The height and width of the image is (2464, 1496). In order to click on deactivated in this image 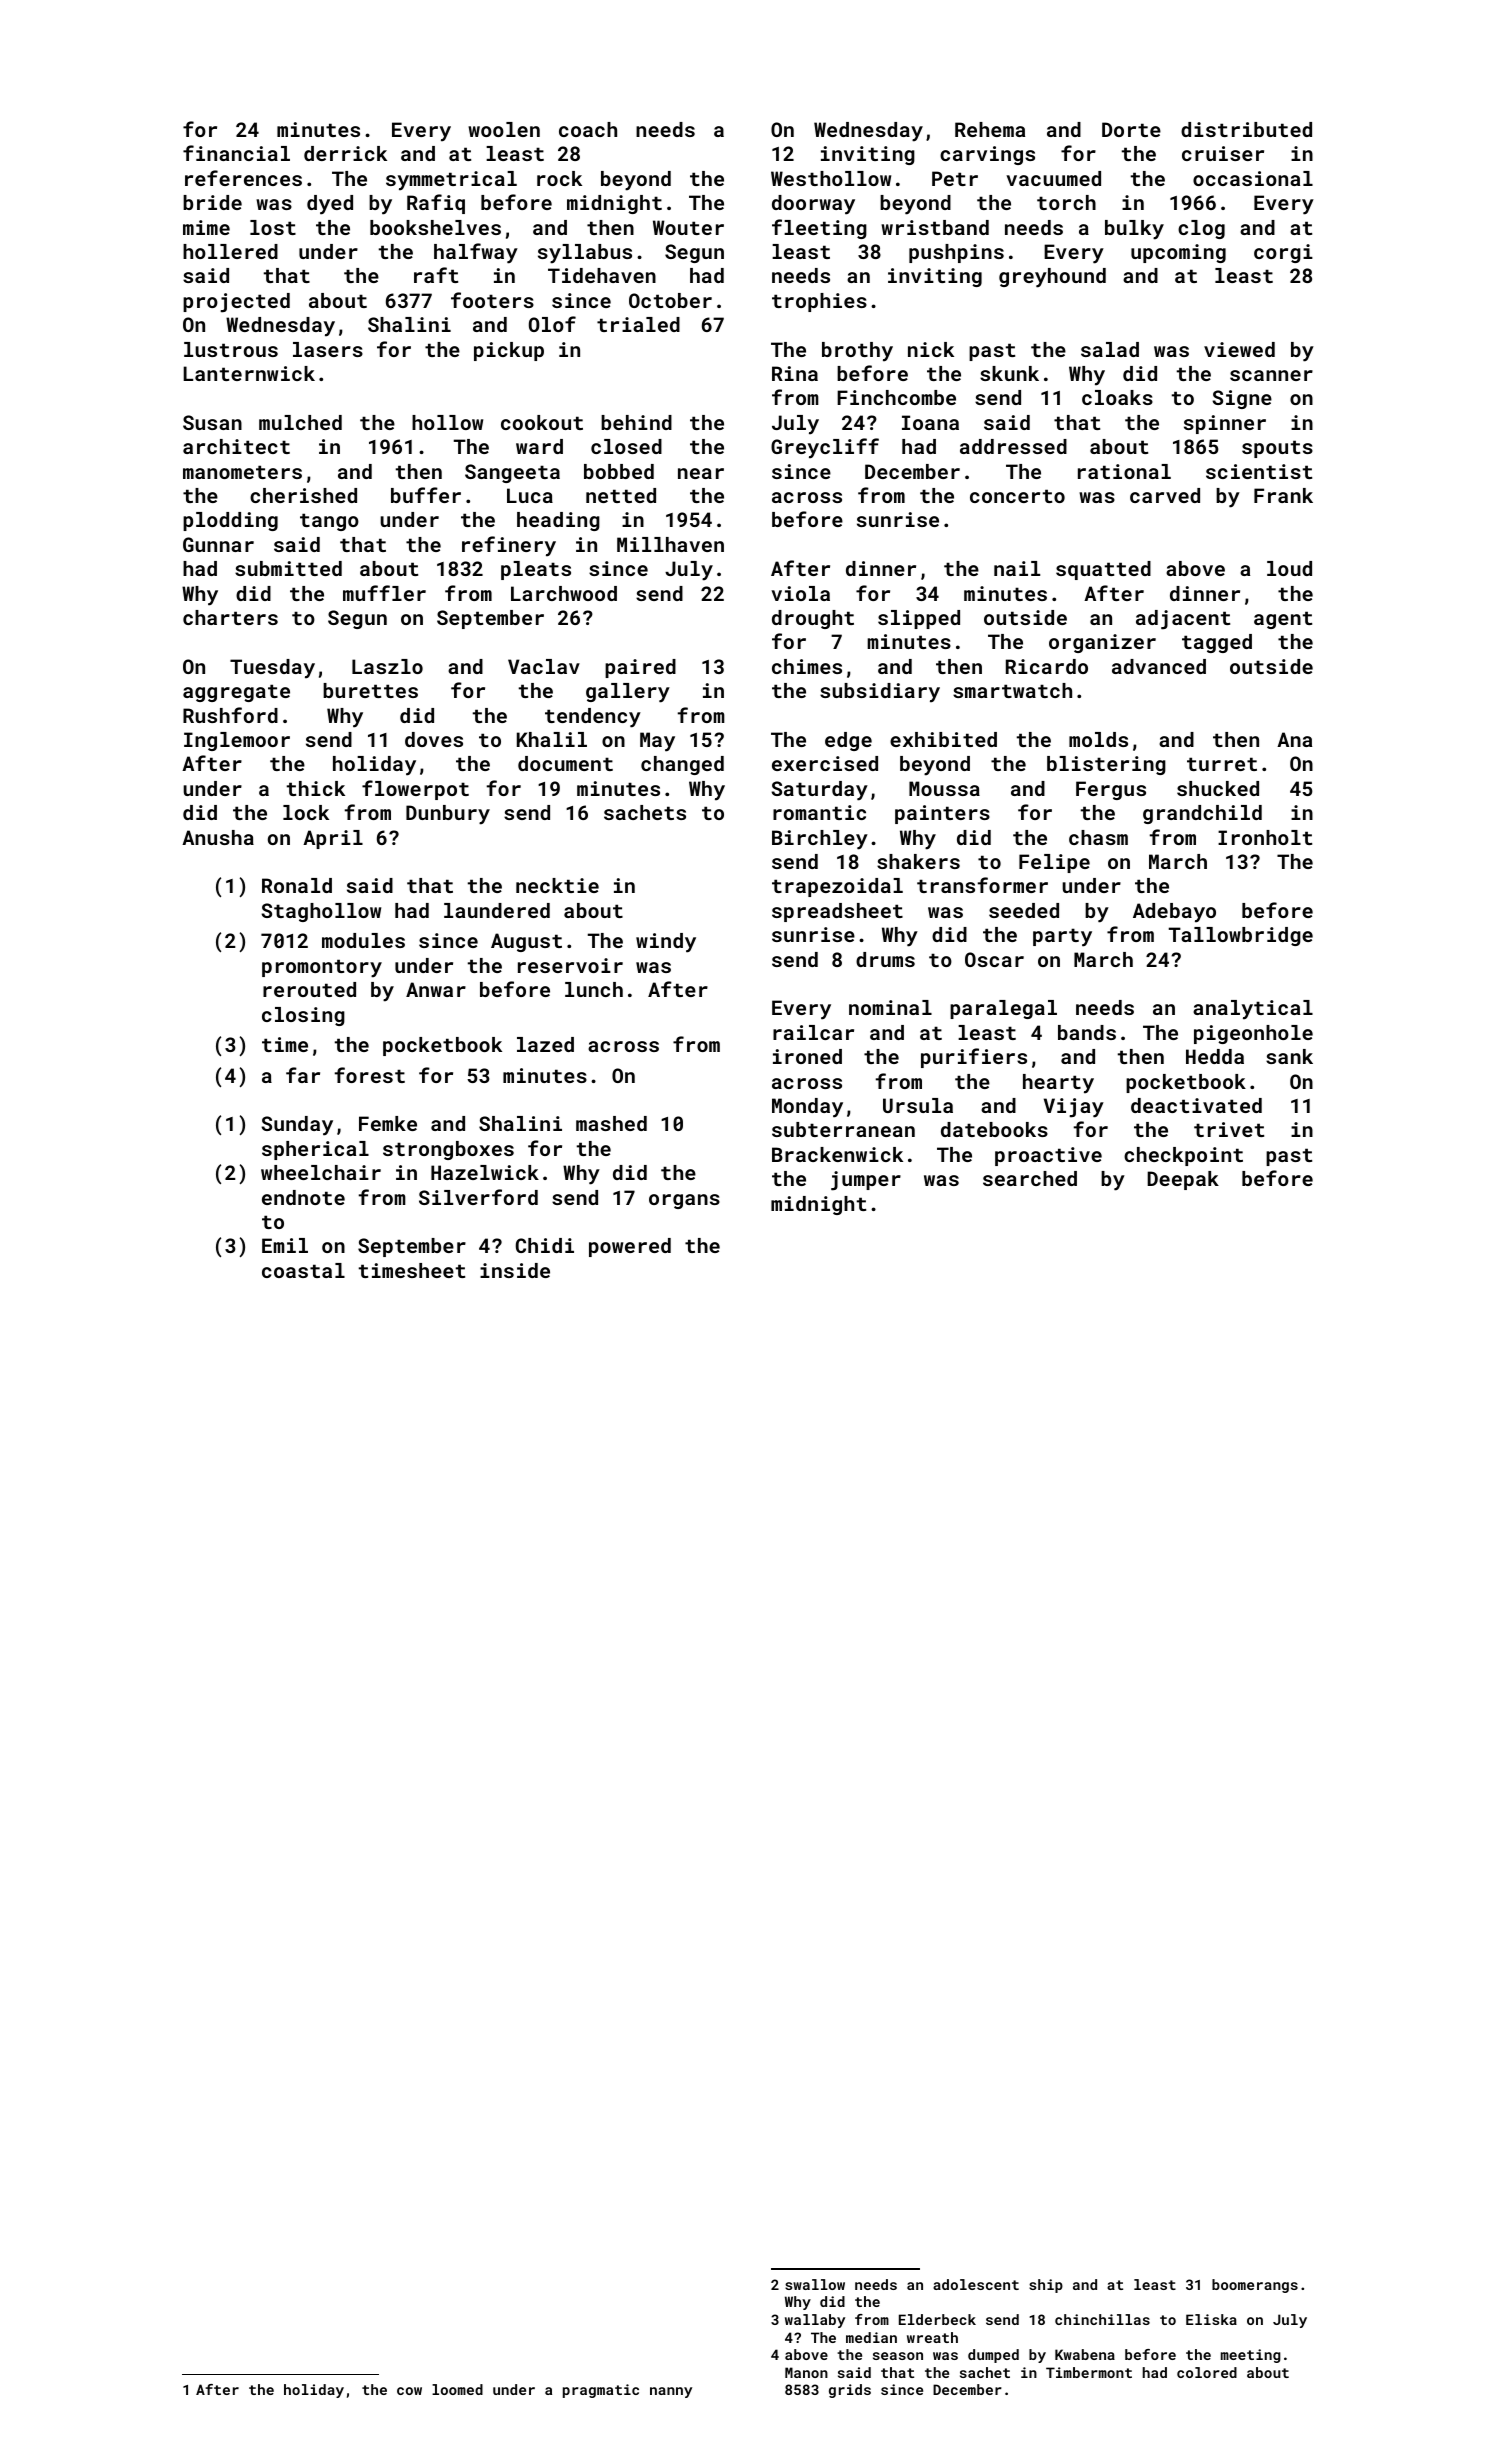, I will do `click(1196, 1105)`.
